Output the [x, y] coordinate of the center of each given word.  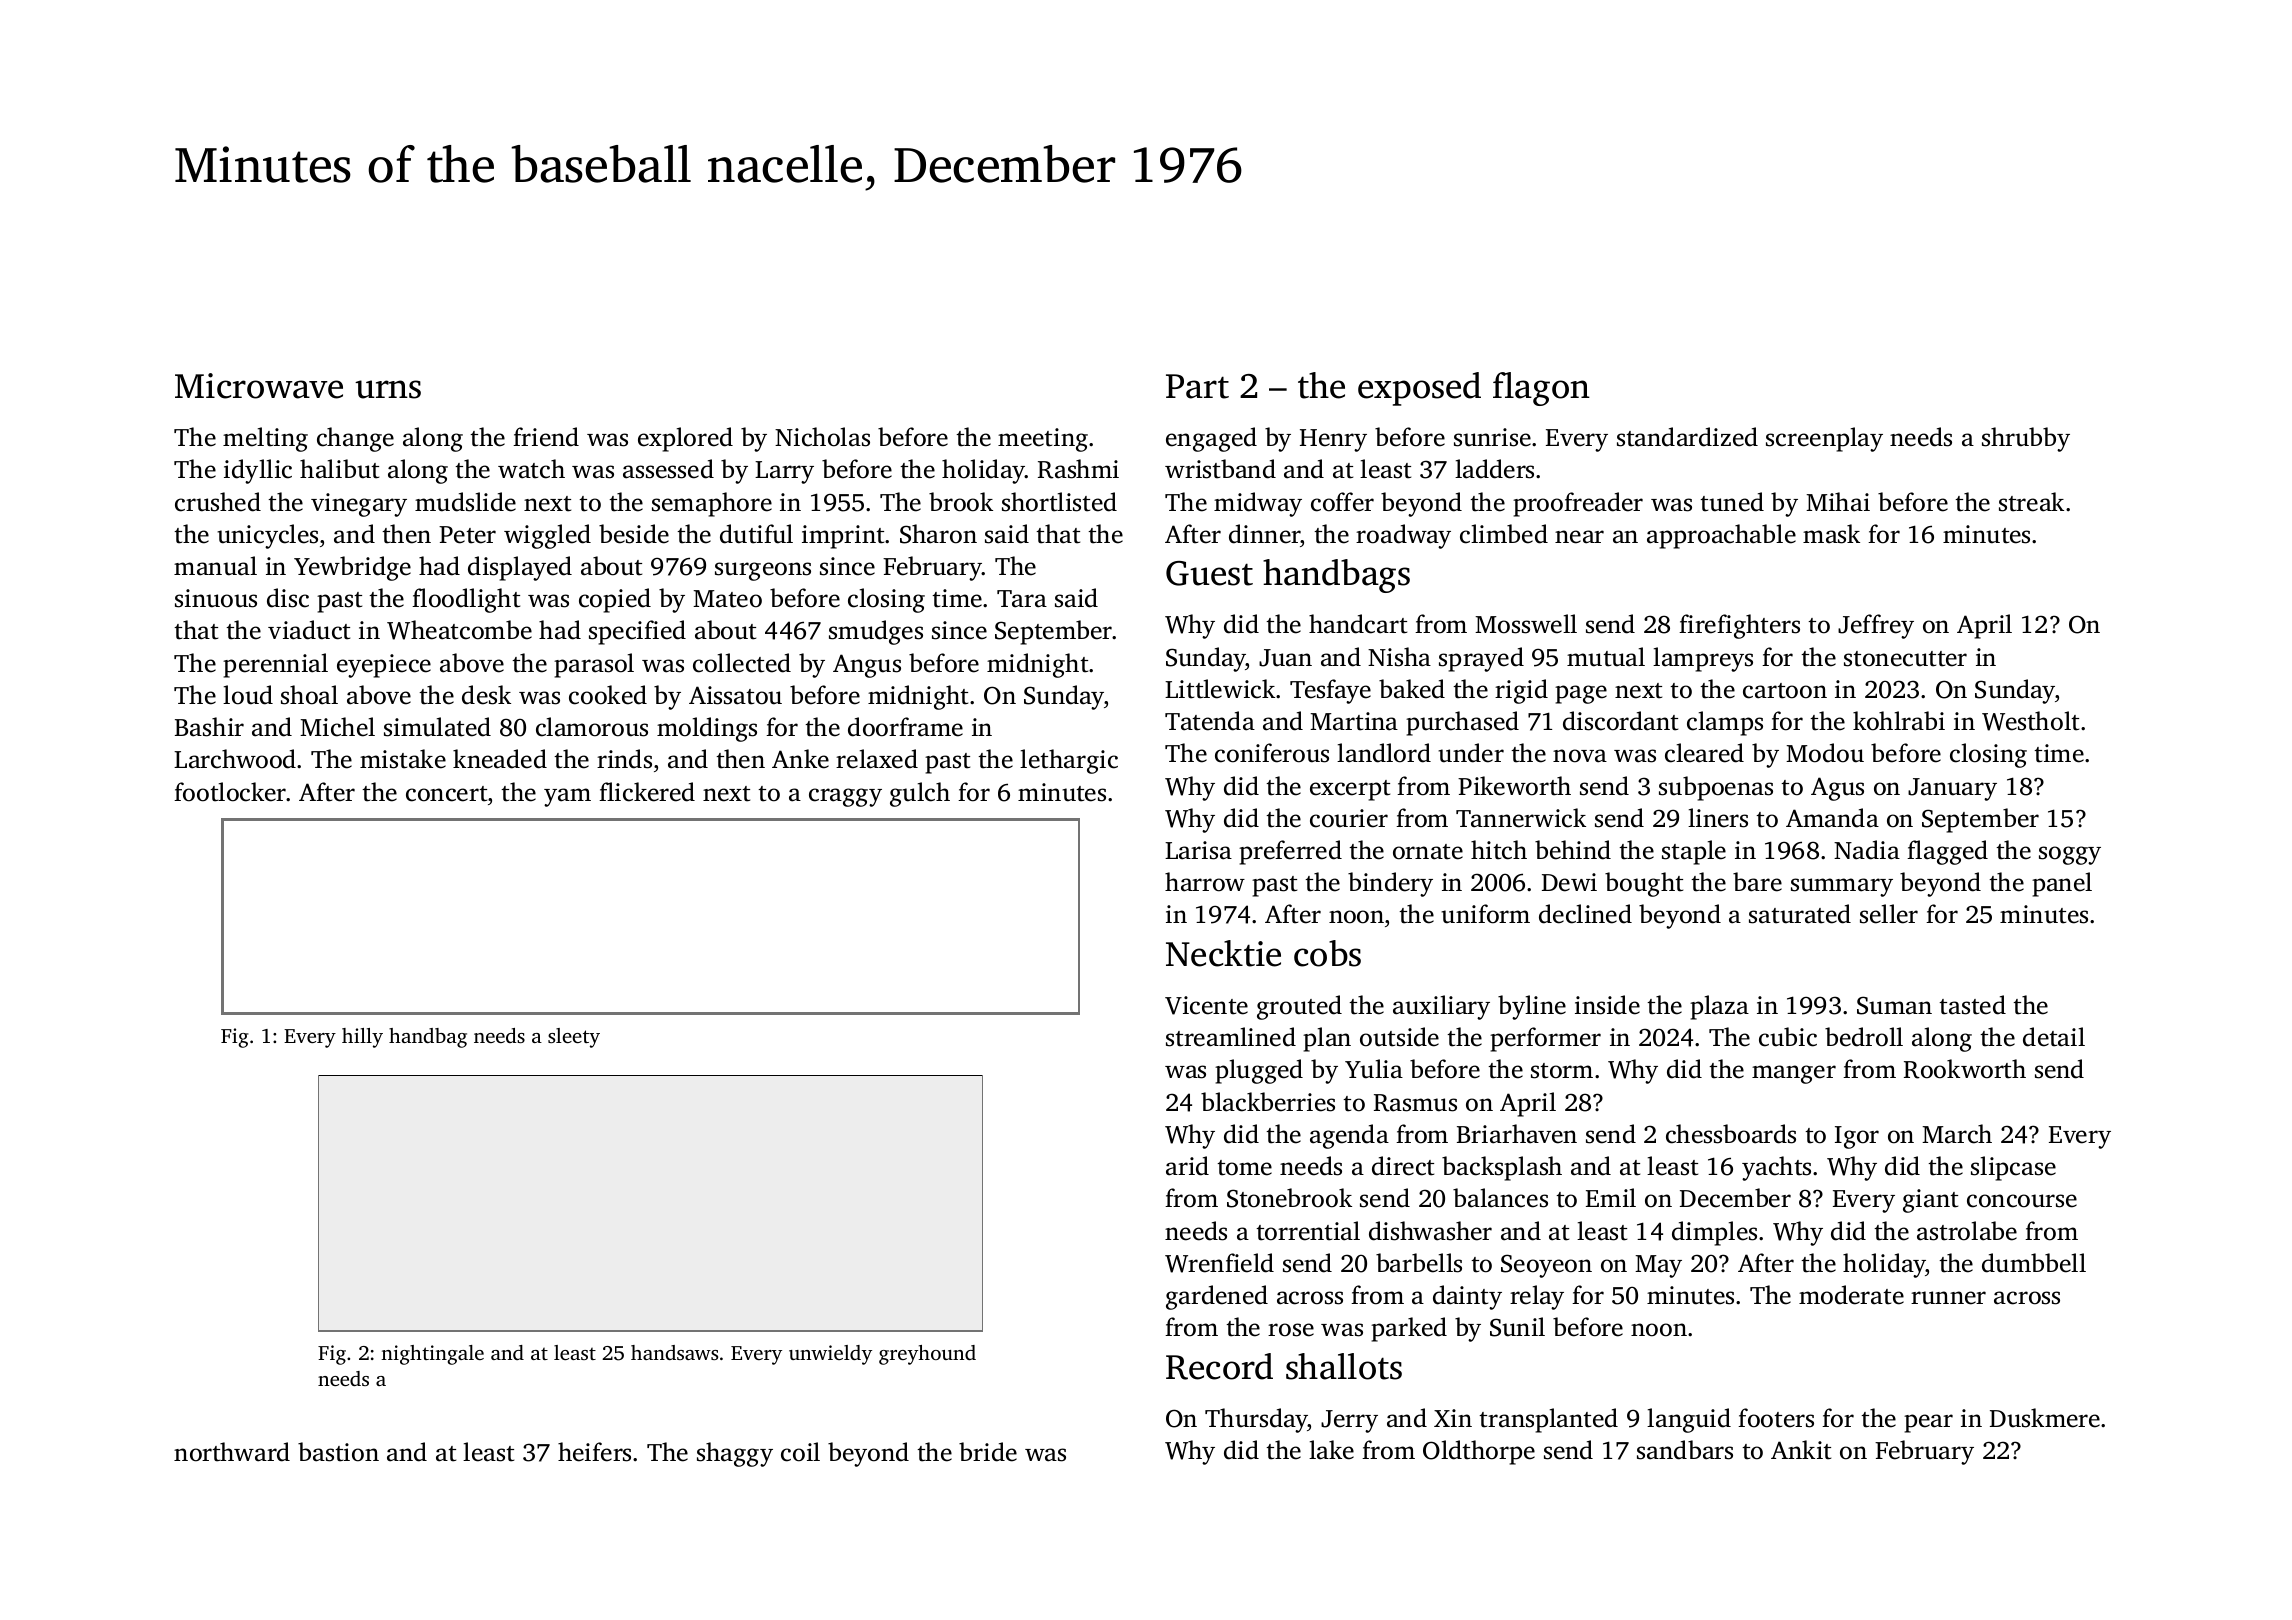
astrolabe [1967, 1231]
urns [388, 389]
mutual [1606, 657]
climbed [1504, 534]
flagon [1541, 389]
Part [1197, 386]
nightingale [432, 1355]
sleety [574, 1038]
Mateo [727, 599]
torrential [1308, 1231]
